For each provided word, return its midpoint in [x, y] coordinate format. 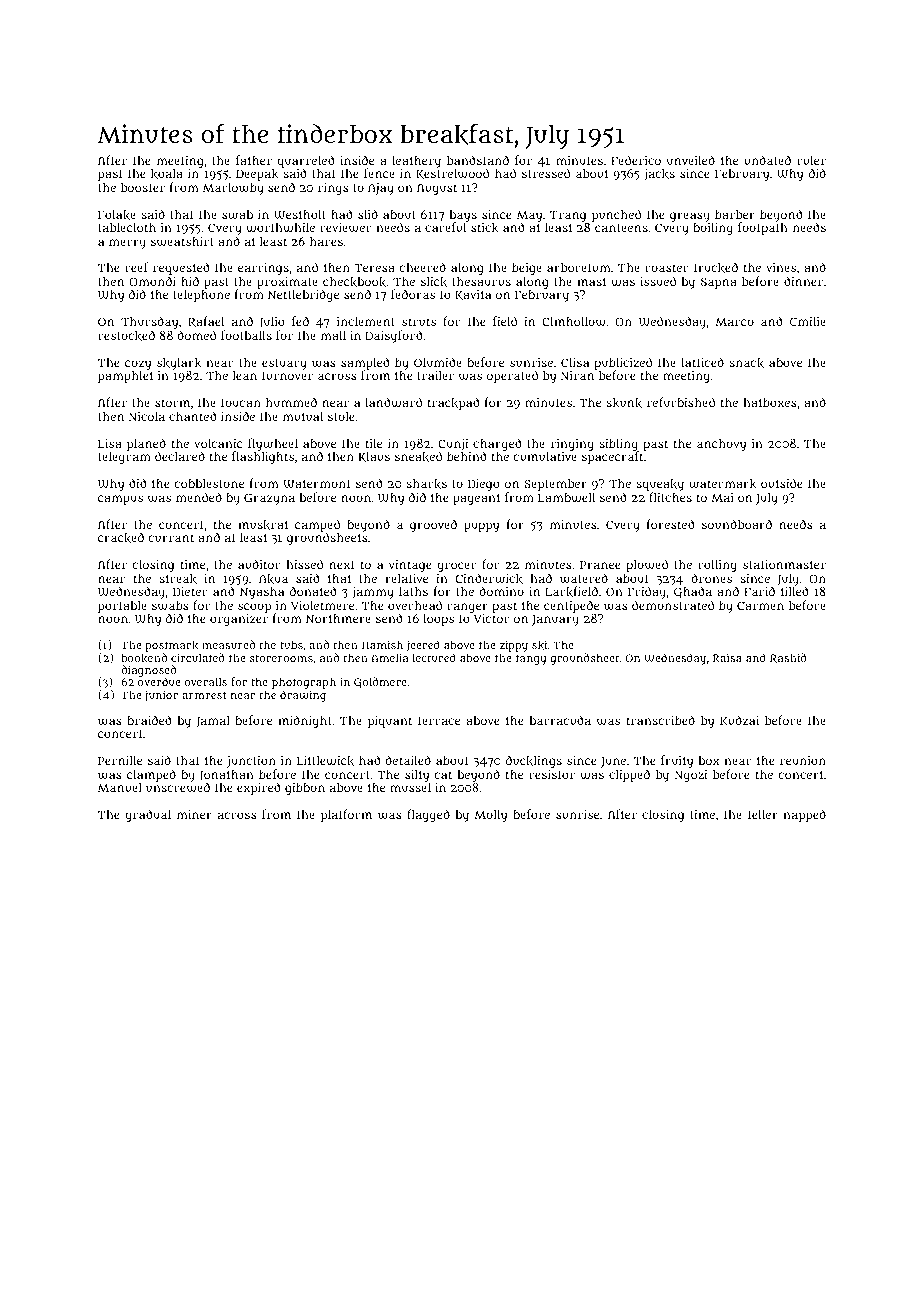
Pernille [120, 760]
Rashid [788, 658]
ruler [811, 160]
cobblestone [209, 483]
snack [746, 363]
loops [438, 620]
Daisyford [394, 336]
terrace [439, 721]
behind [467, 456]
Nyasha [262, 593]
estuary [284, 364]
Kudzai [739, 721]
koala [167, 174]
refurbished [681, 402]
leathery [416, 162]
